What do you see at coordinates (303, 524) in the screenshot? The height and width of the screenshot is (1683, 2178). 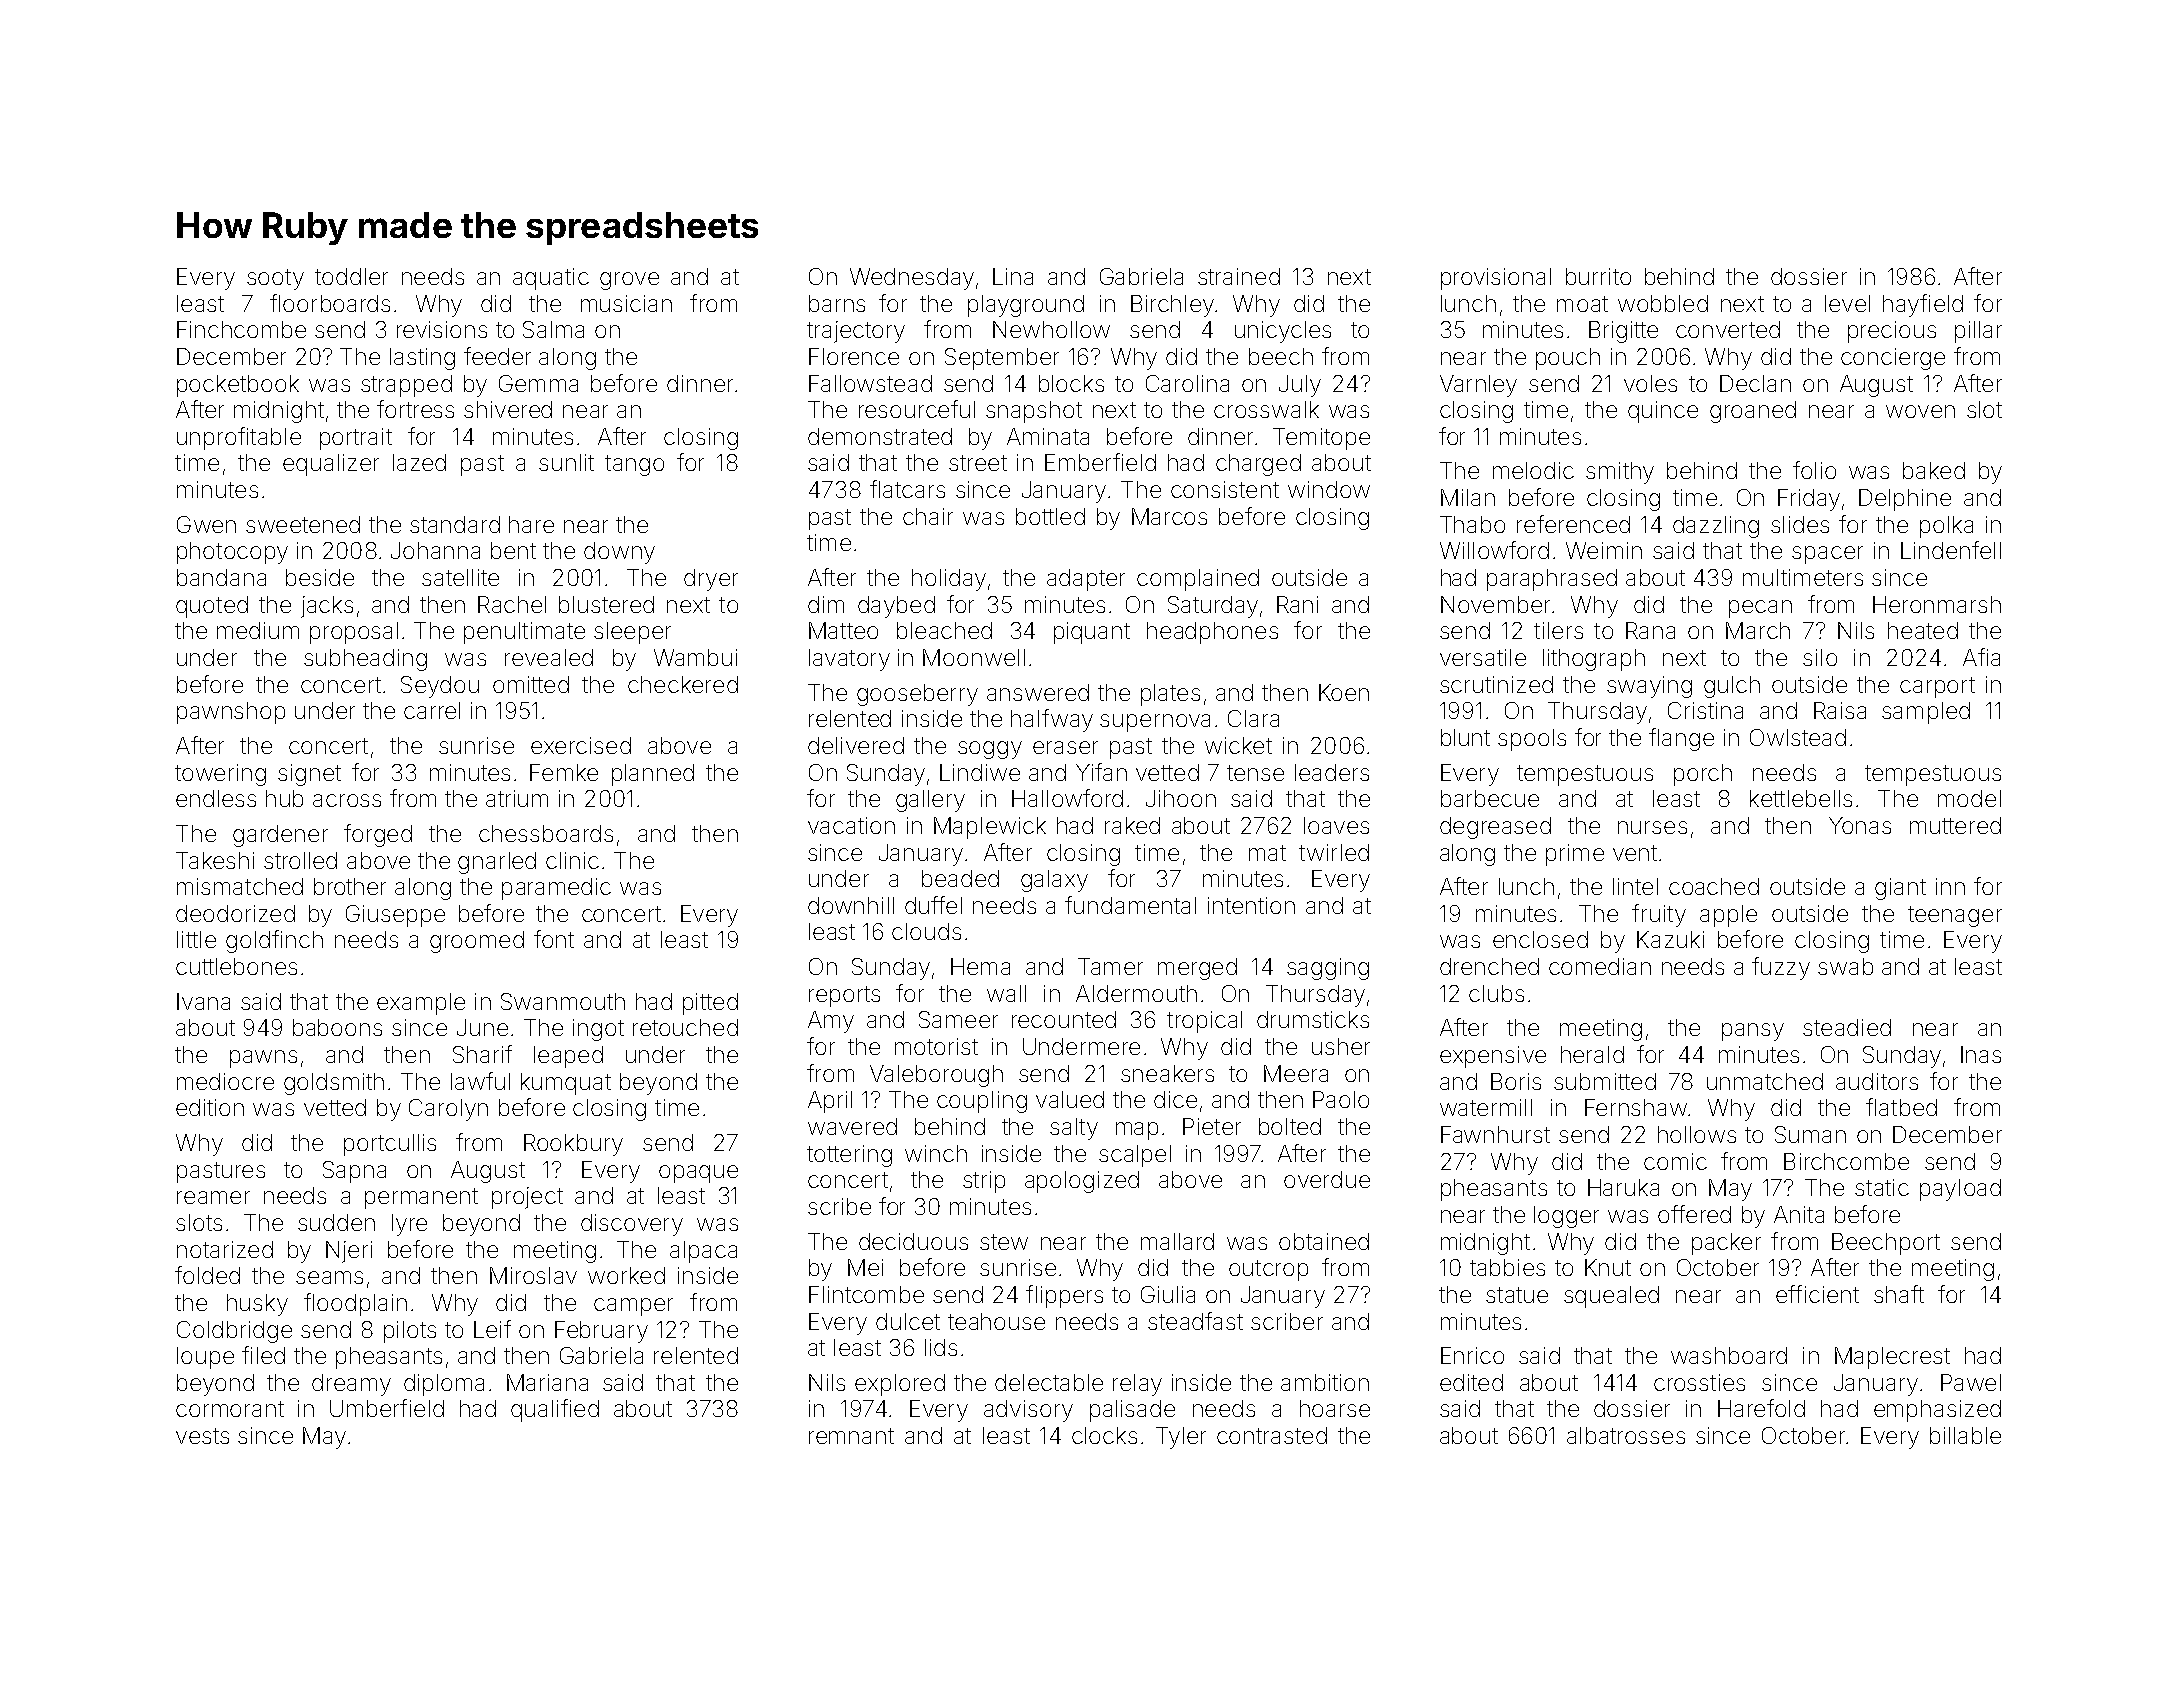 I see `sweetened` at bounding box center [303, 524].
